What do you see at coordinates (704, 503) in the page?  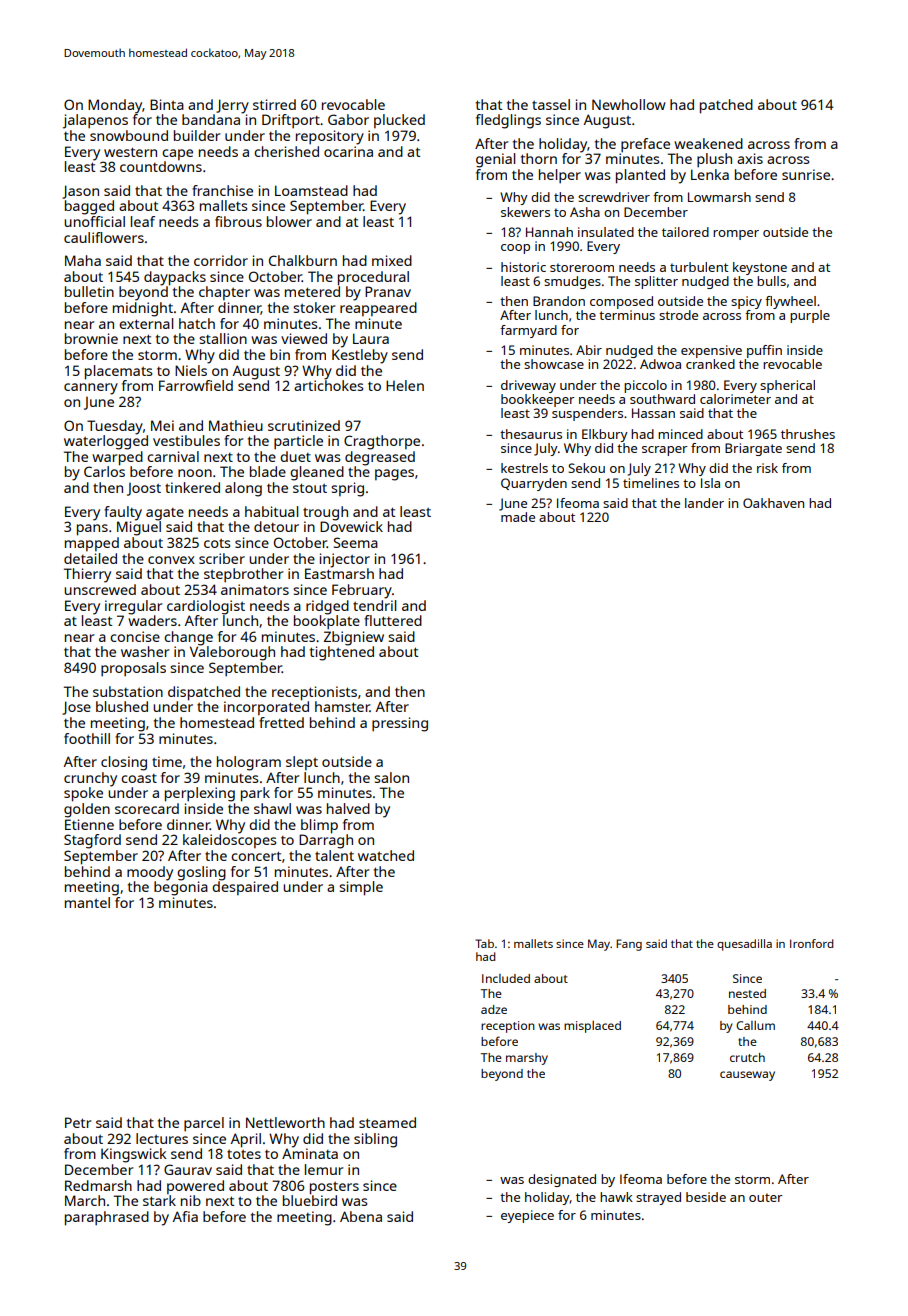 I see `lander` at bounding box center [704, 503].
